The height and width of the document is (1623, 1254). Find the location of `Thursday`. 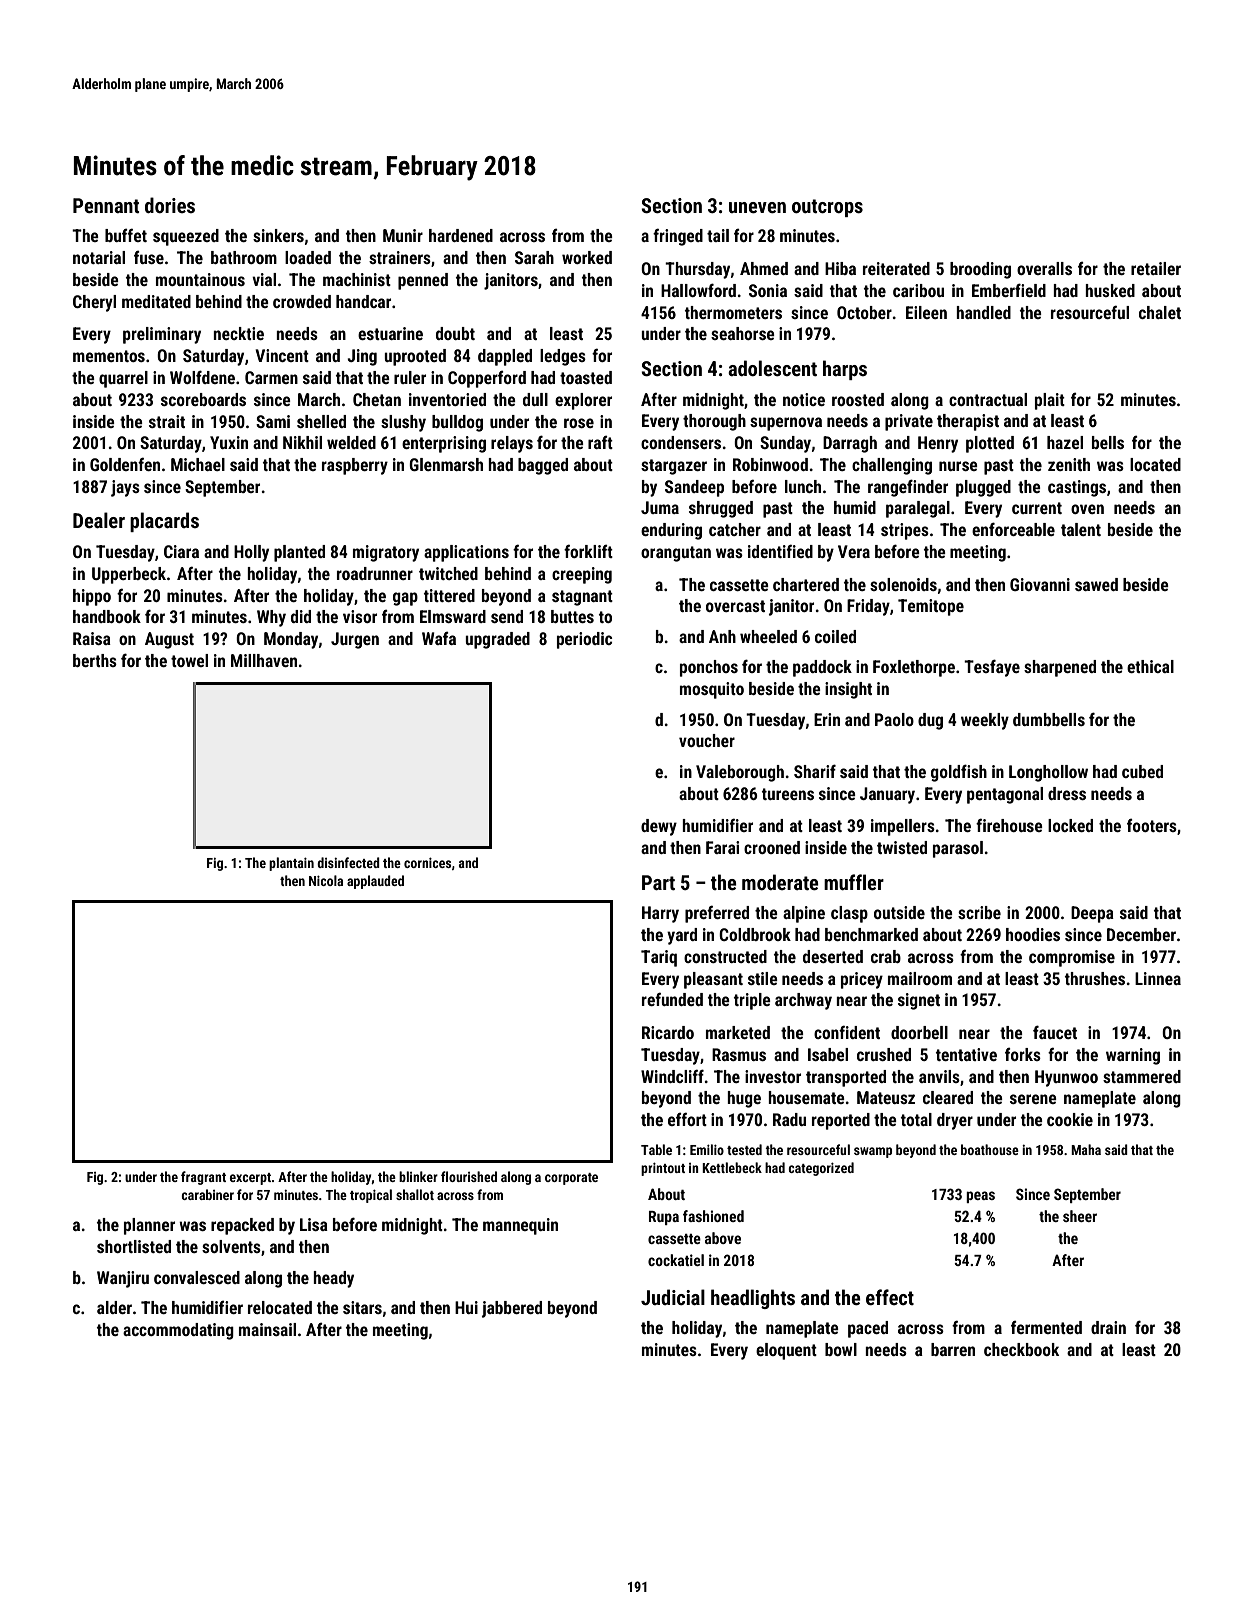

Thursday is located at coordinates (697, 270).
